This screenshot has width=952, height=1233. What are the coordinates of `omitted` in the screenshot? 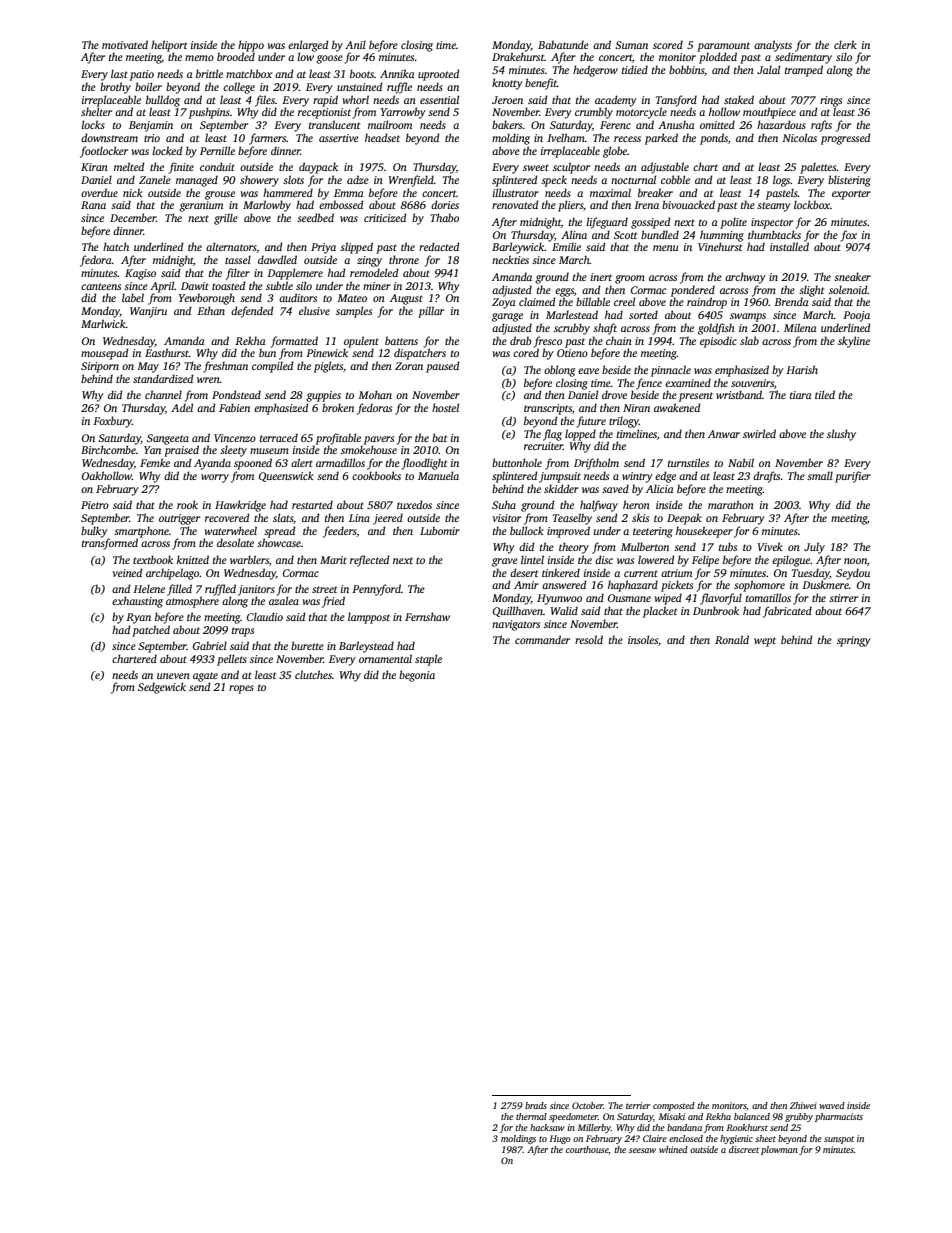 It's located at (717, 124).
